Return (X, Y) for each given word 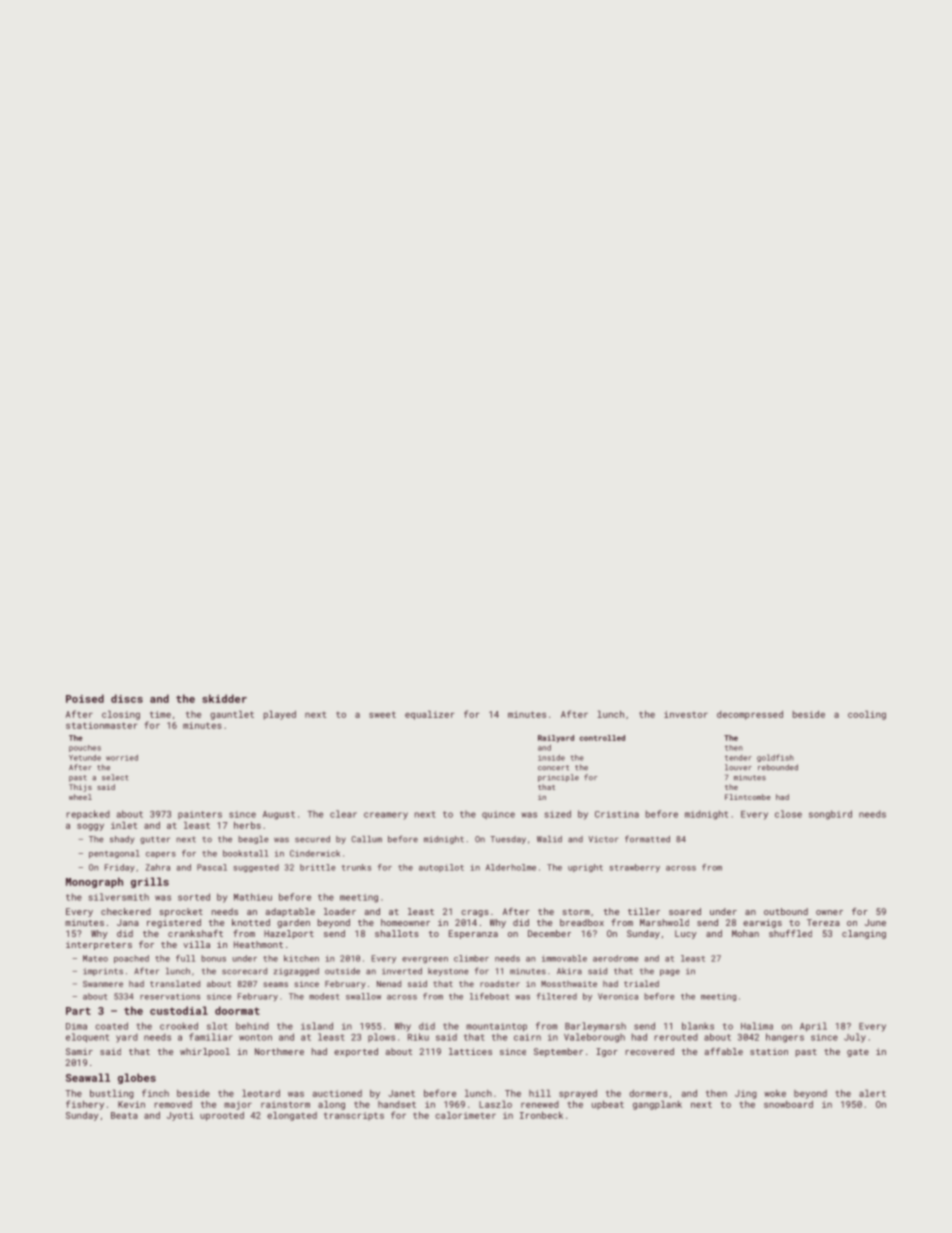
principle (558, 778)
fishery (85, 1105)
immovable (564, 958)
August (279, 815)
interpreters (99, 945)
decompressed (750, 715)
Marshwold (664, 922)
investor (686, 714)
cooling (867, 715)
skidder (224, 698)
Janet (401, 1093)
